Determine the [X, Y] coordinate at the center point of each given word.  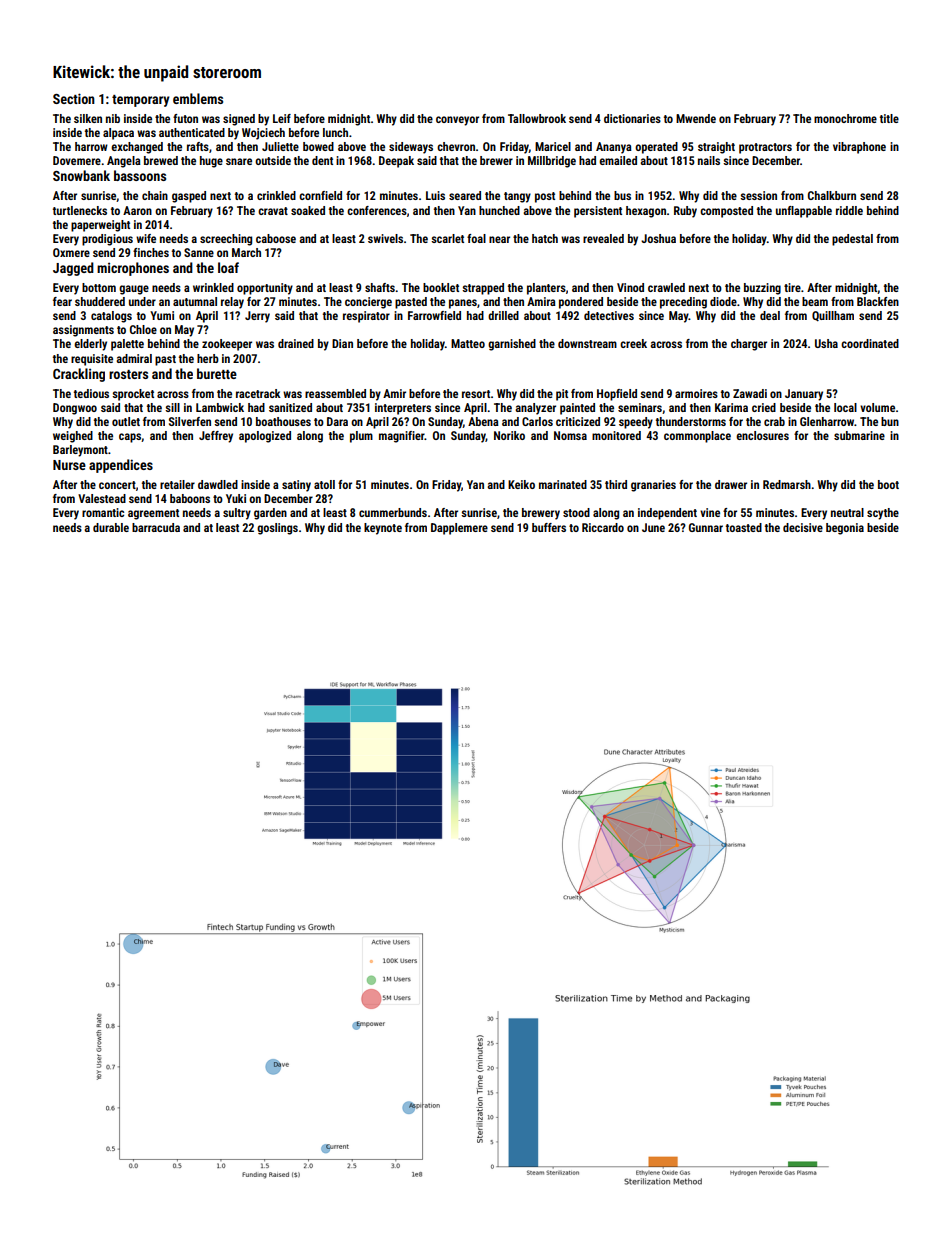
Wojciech [263, 134]
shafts [380, 287]
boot [888, 484]
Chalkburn [832, 195]
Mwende [696, 118]
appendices [121, 466]
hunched [499, 210]
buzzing [762, 289]
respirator [366, 317]
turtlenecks [80, 210]
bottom [99, 287]
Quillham [833, 316]
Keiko [521, 484]
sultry [237, 514]
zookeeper [227, 345]
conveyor [457, 121]
